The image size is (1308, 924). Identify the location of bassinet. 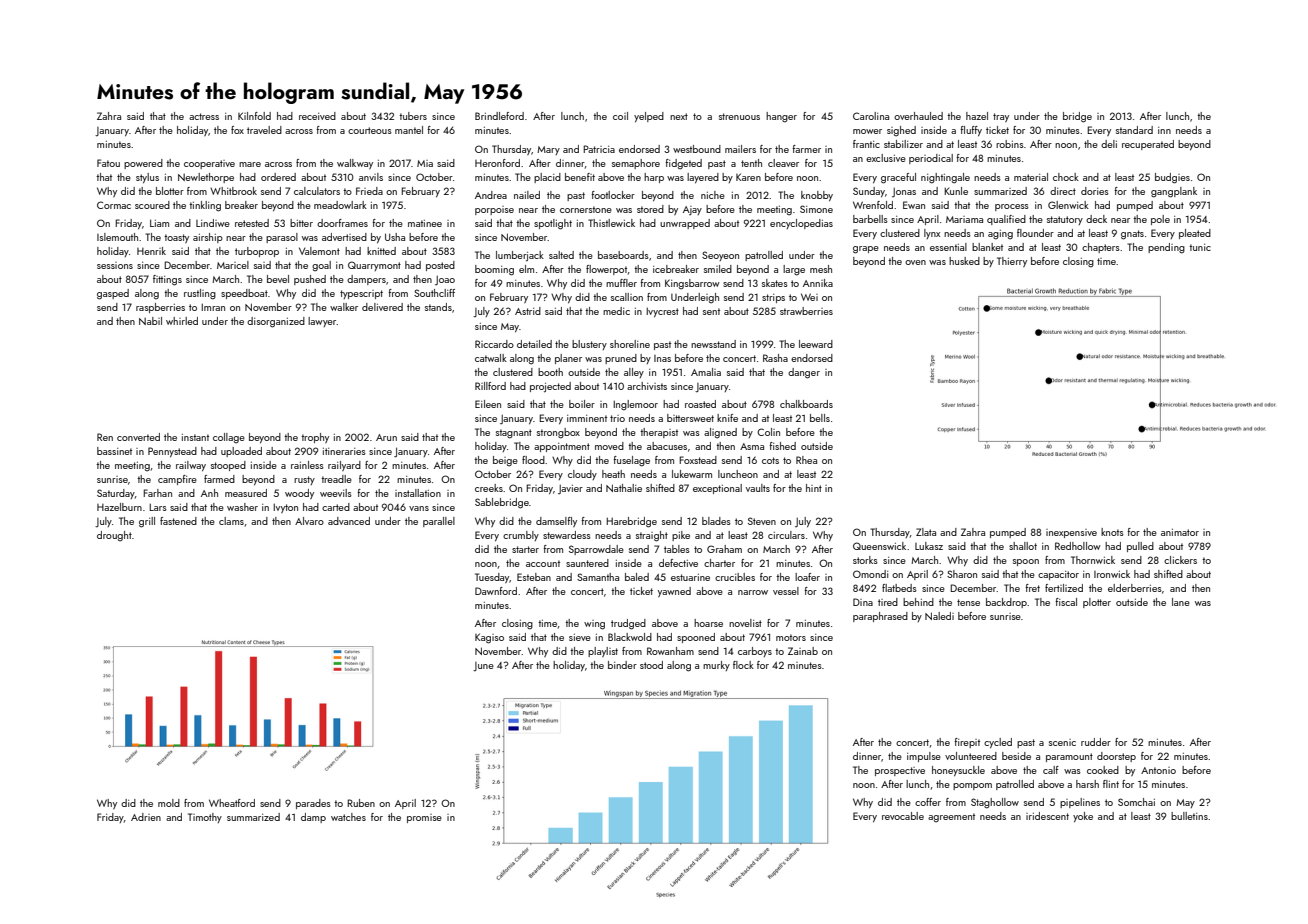
(114, 451).
